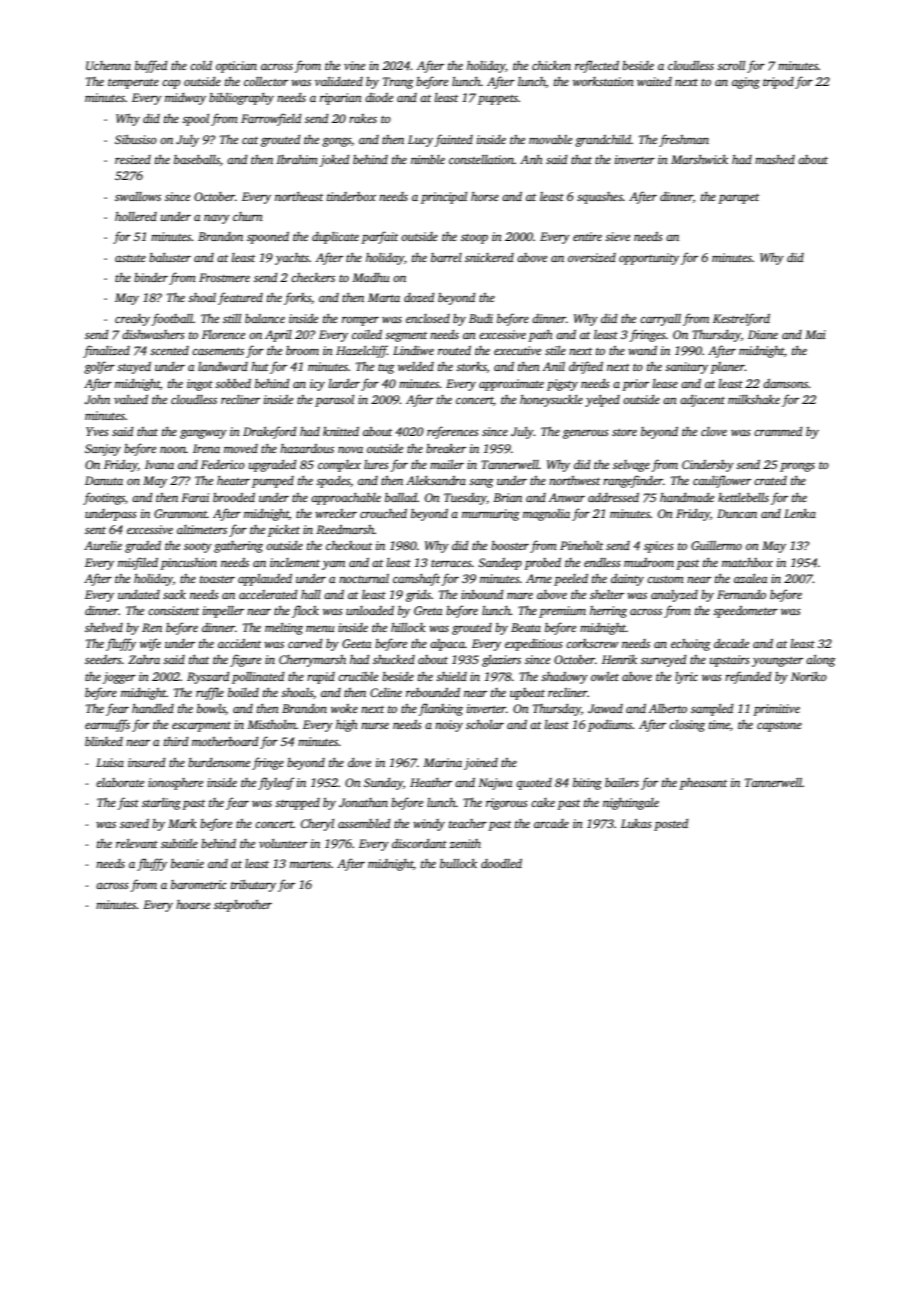 Image resolution: width=924 pixels, height=1314 pixels. I want to click on Kestrelford, so click(741, 319).
